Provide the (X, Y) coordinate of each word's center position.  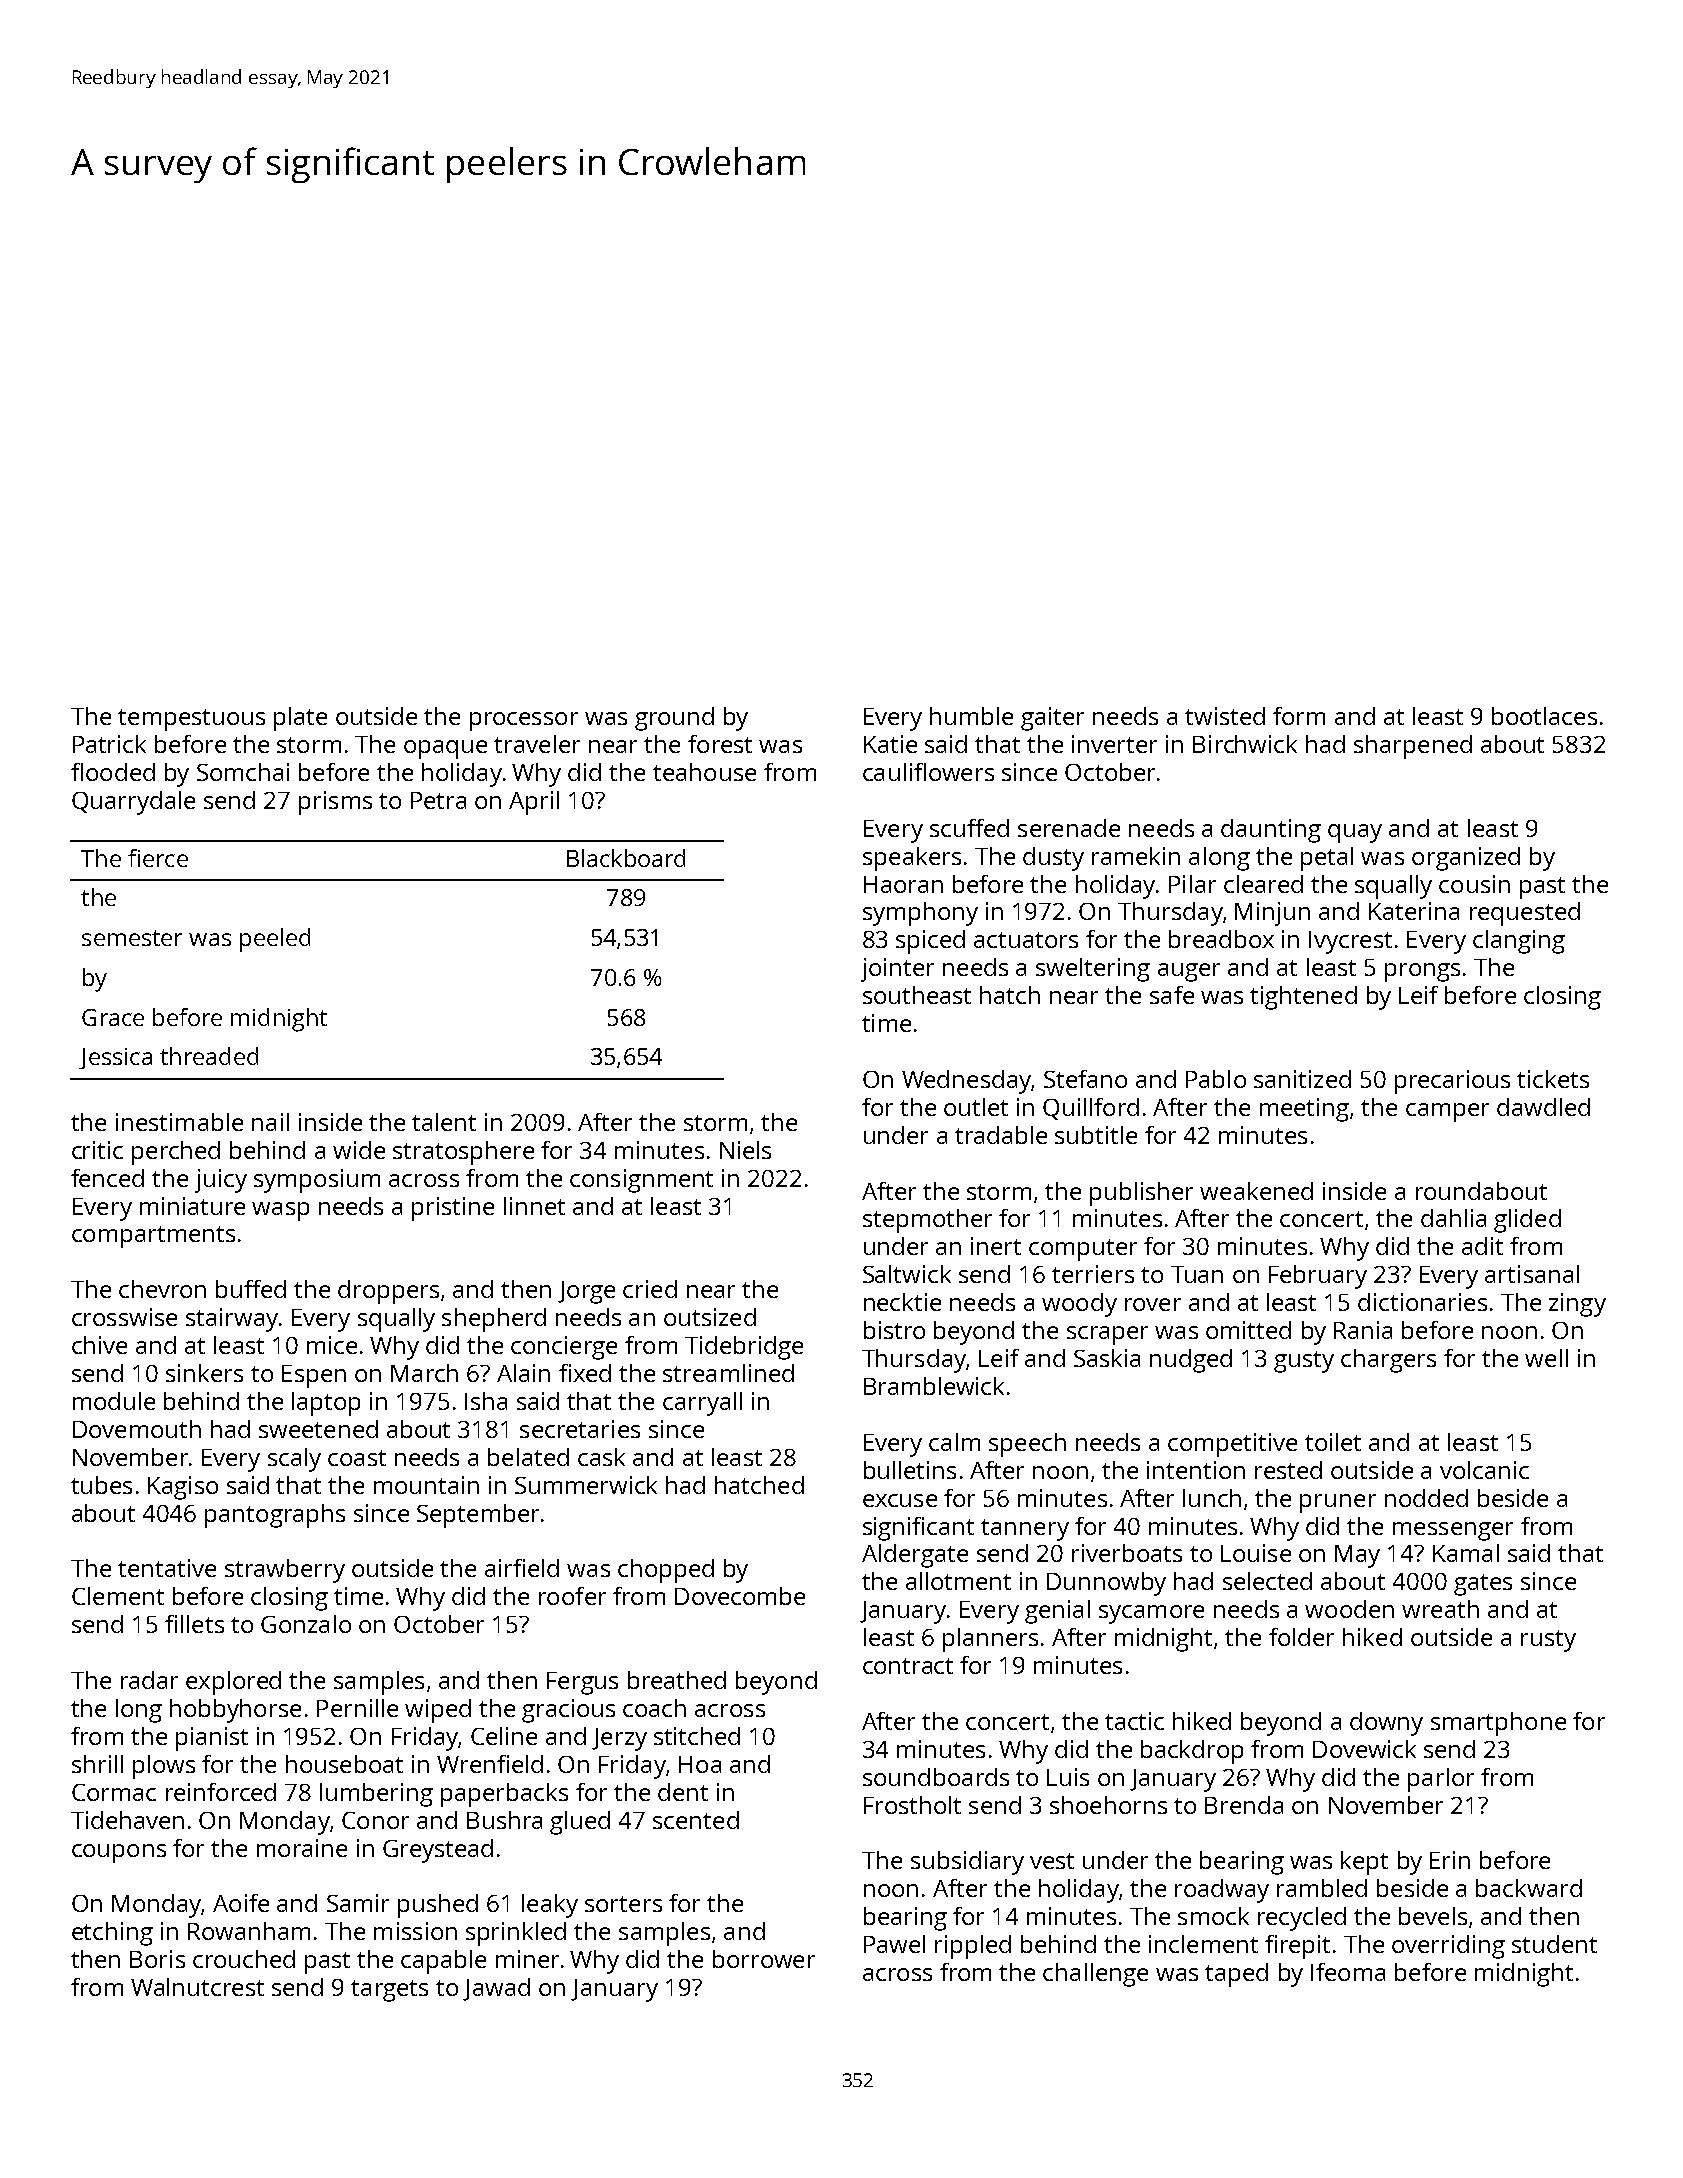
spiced (930, 942)
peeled (275, 940)
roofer (572, 1596)
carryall (702, 1404)
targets (389, 1991)
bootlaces (1544, 716)
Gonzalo (306, 1624)
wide (359, 1150)
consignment (641, 1181)
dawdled (1543, 1107)
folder (1301, 1637)
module (114, 1401)
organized (1466, 859)
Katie (890, 744)
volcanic (1484, 1470)
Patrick (109, 744)
